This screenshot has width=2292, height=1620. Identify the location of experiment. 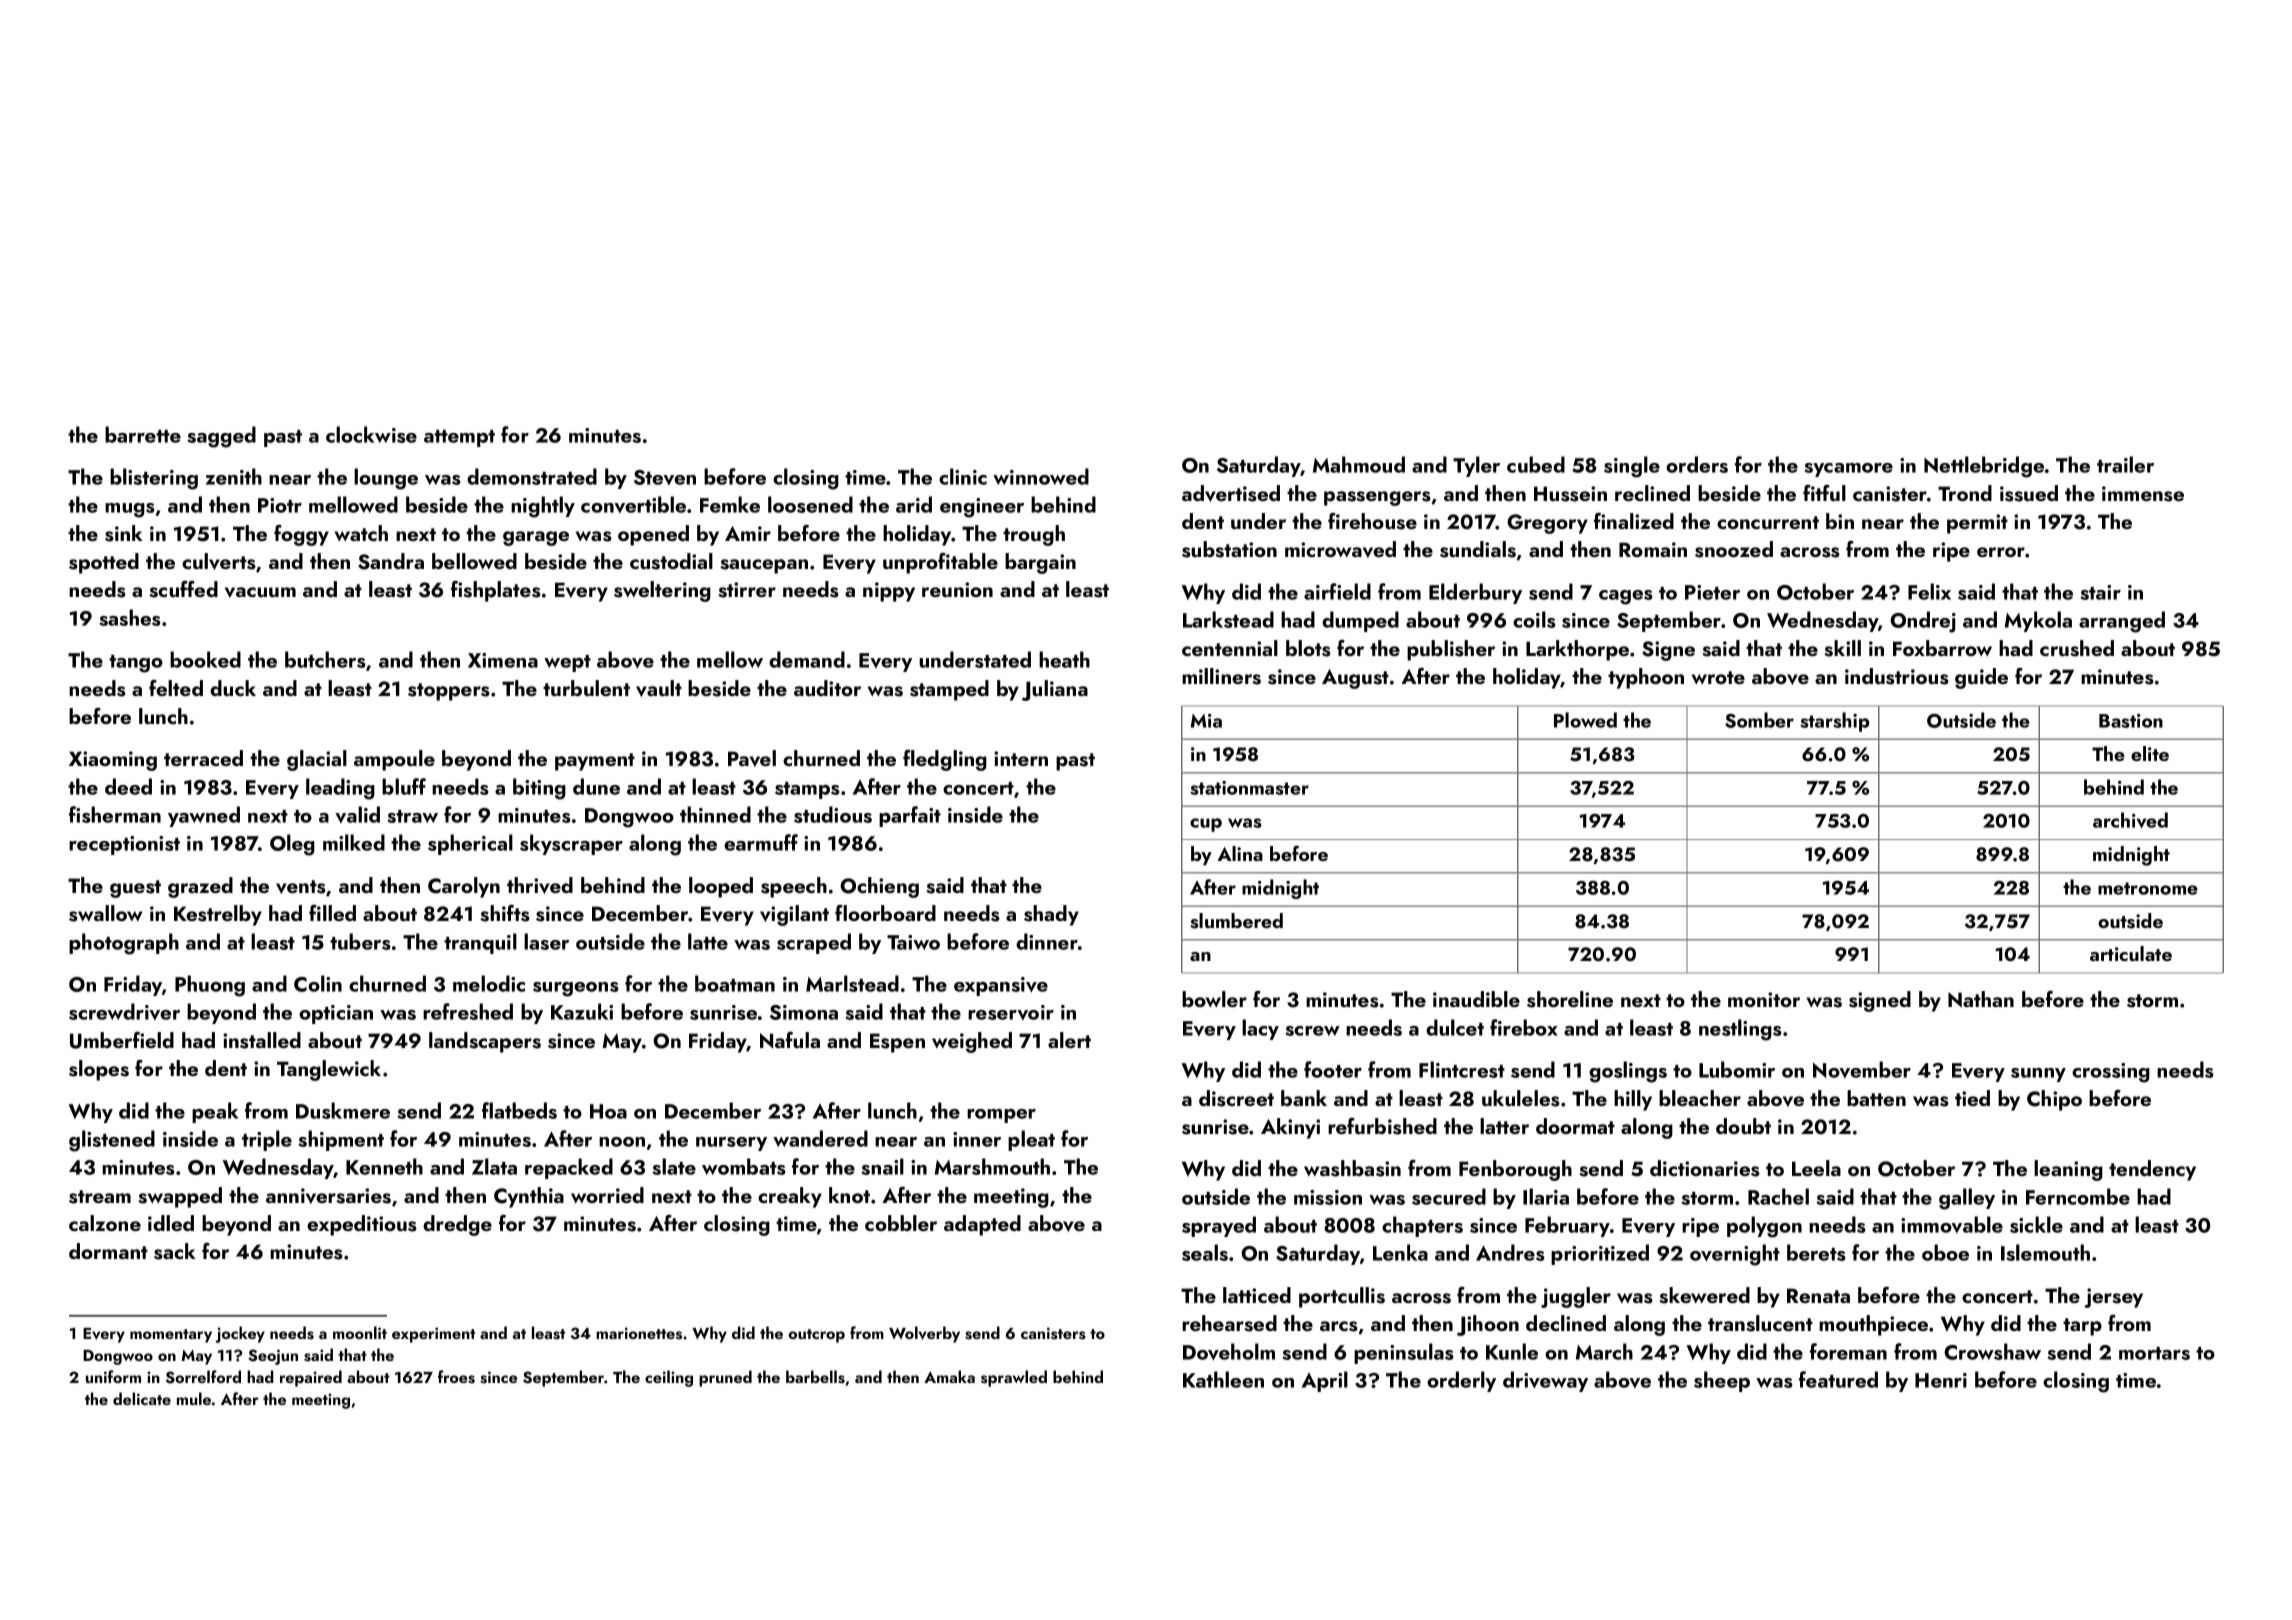
(433, 1335).
